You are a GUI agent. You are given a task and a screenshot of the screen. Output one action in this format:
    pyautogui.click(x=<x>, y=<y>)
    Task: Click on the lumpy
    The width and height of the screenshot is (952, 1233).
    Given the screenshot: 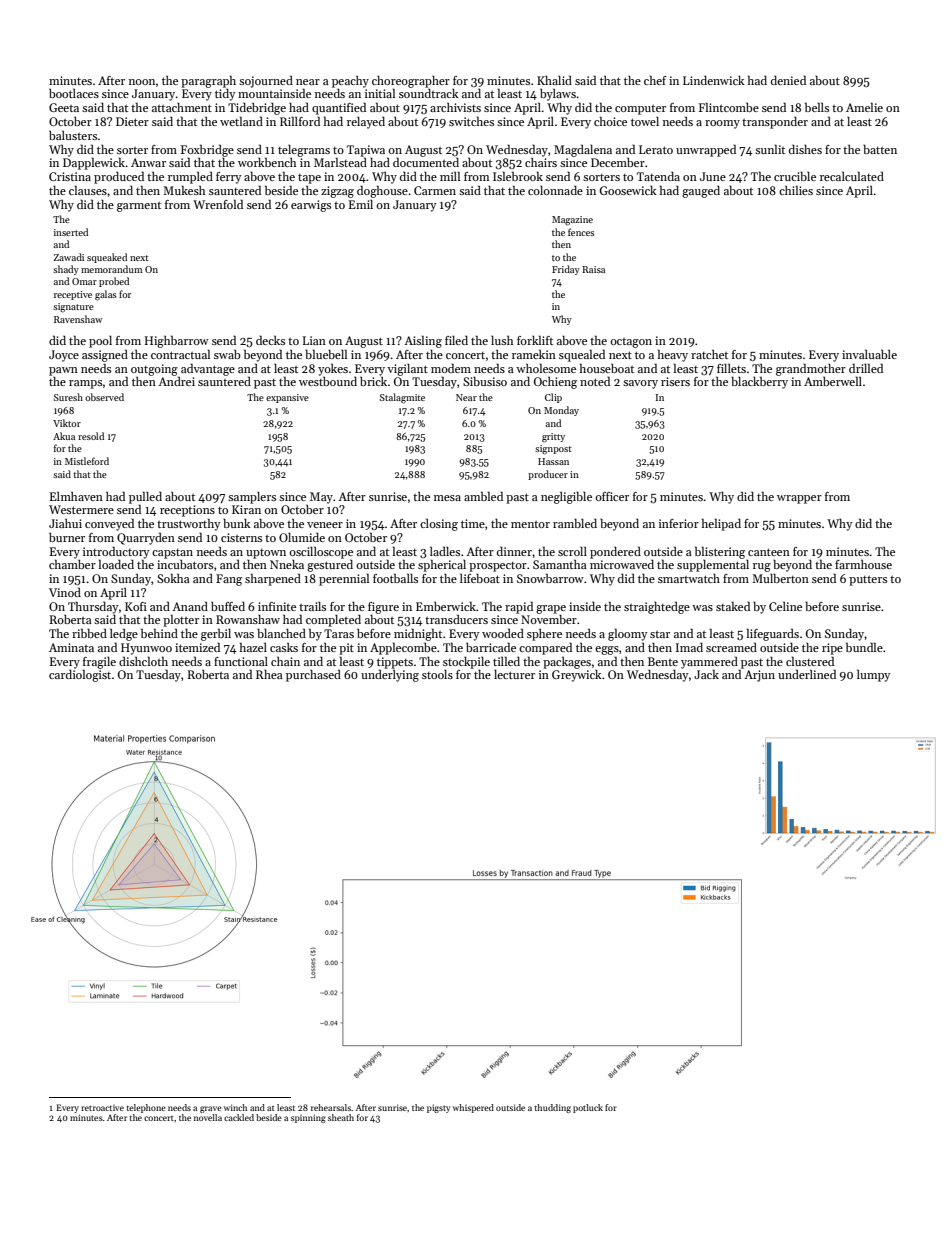 What is the action you would take?
    pyautogui.click(x=874, y=675)
